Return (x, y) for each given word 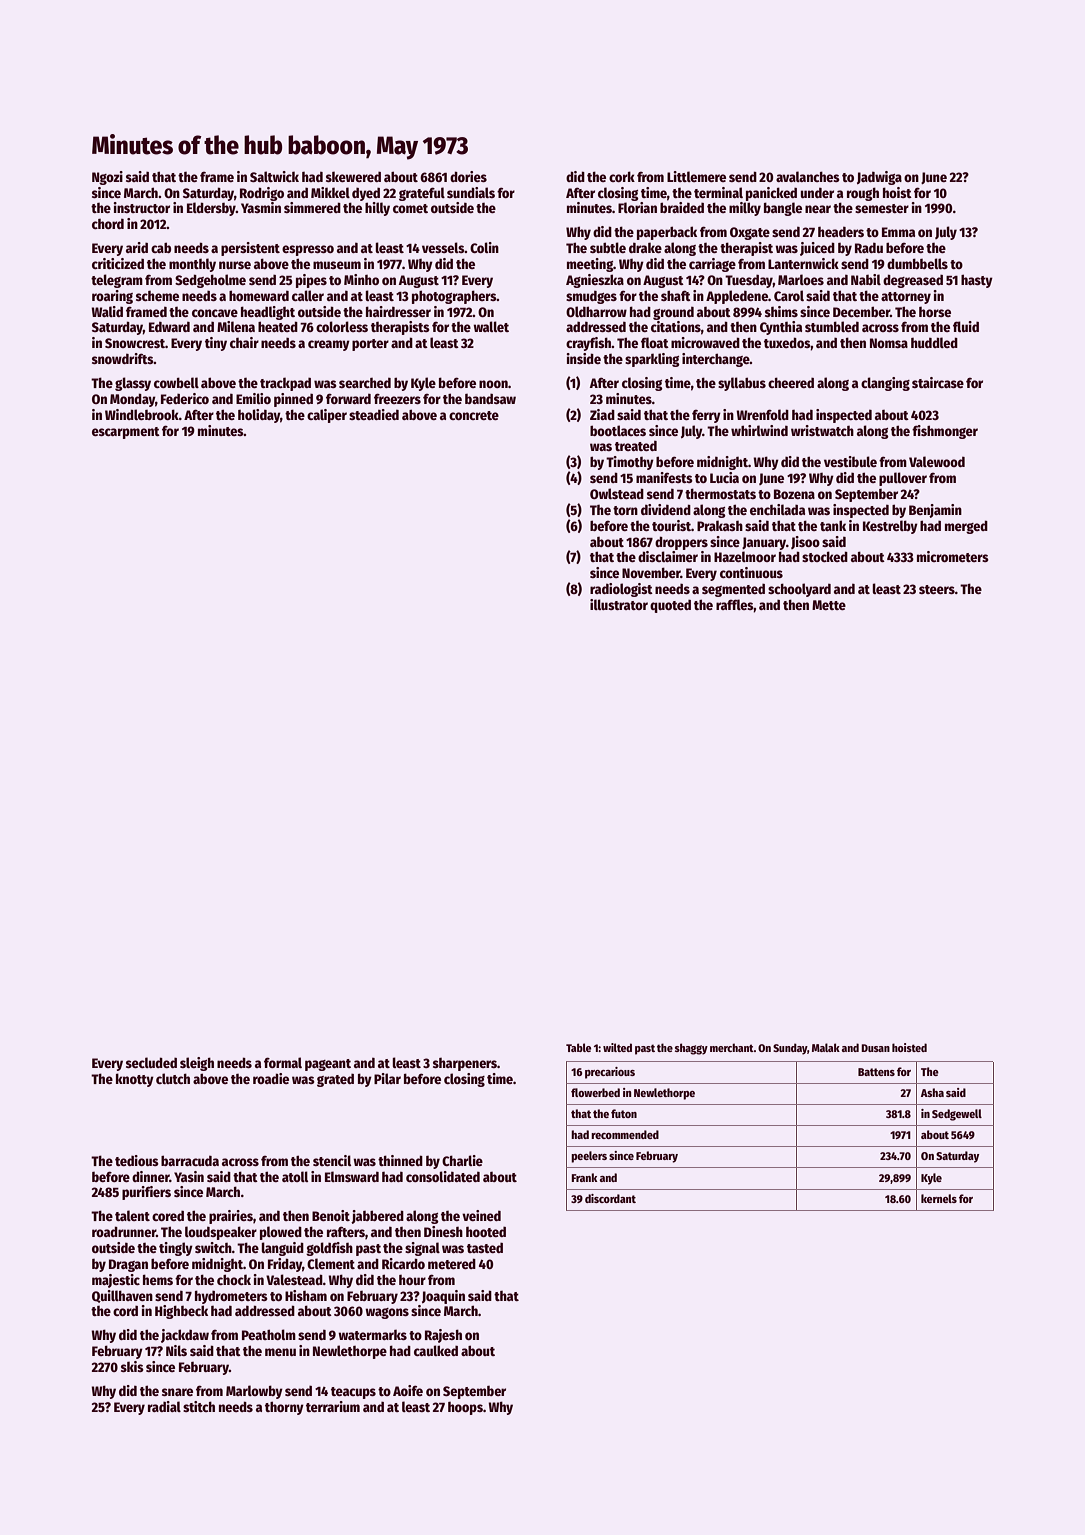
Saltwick (274, 176)
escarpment (126, 433)
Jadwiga (879, 178)
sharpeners (465, 1064)
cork (622, 176)
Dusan (875, 1048)
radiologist (621, 590)
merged (966, 527)
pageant (328, 1065)
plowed (281, 1233)
